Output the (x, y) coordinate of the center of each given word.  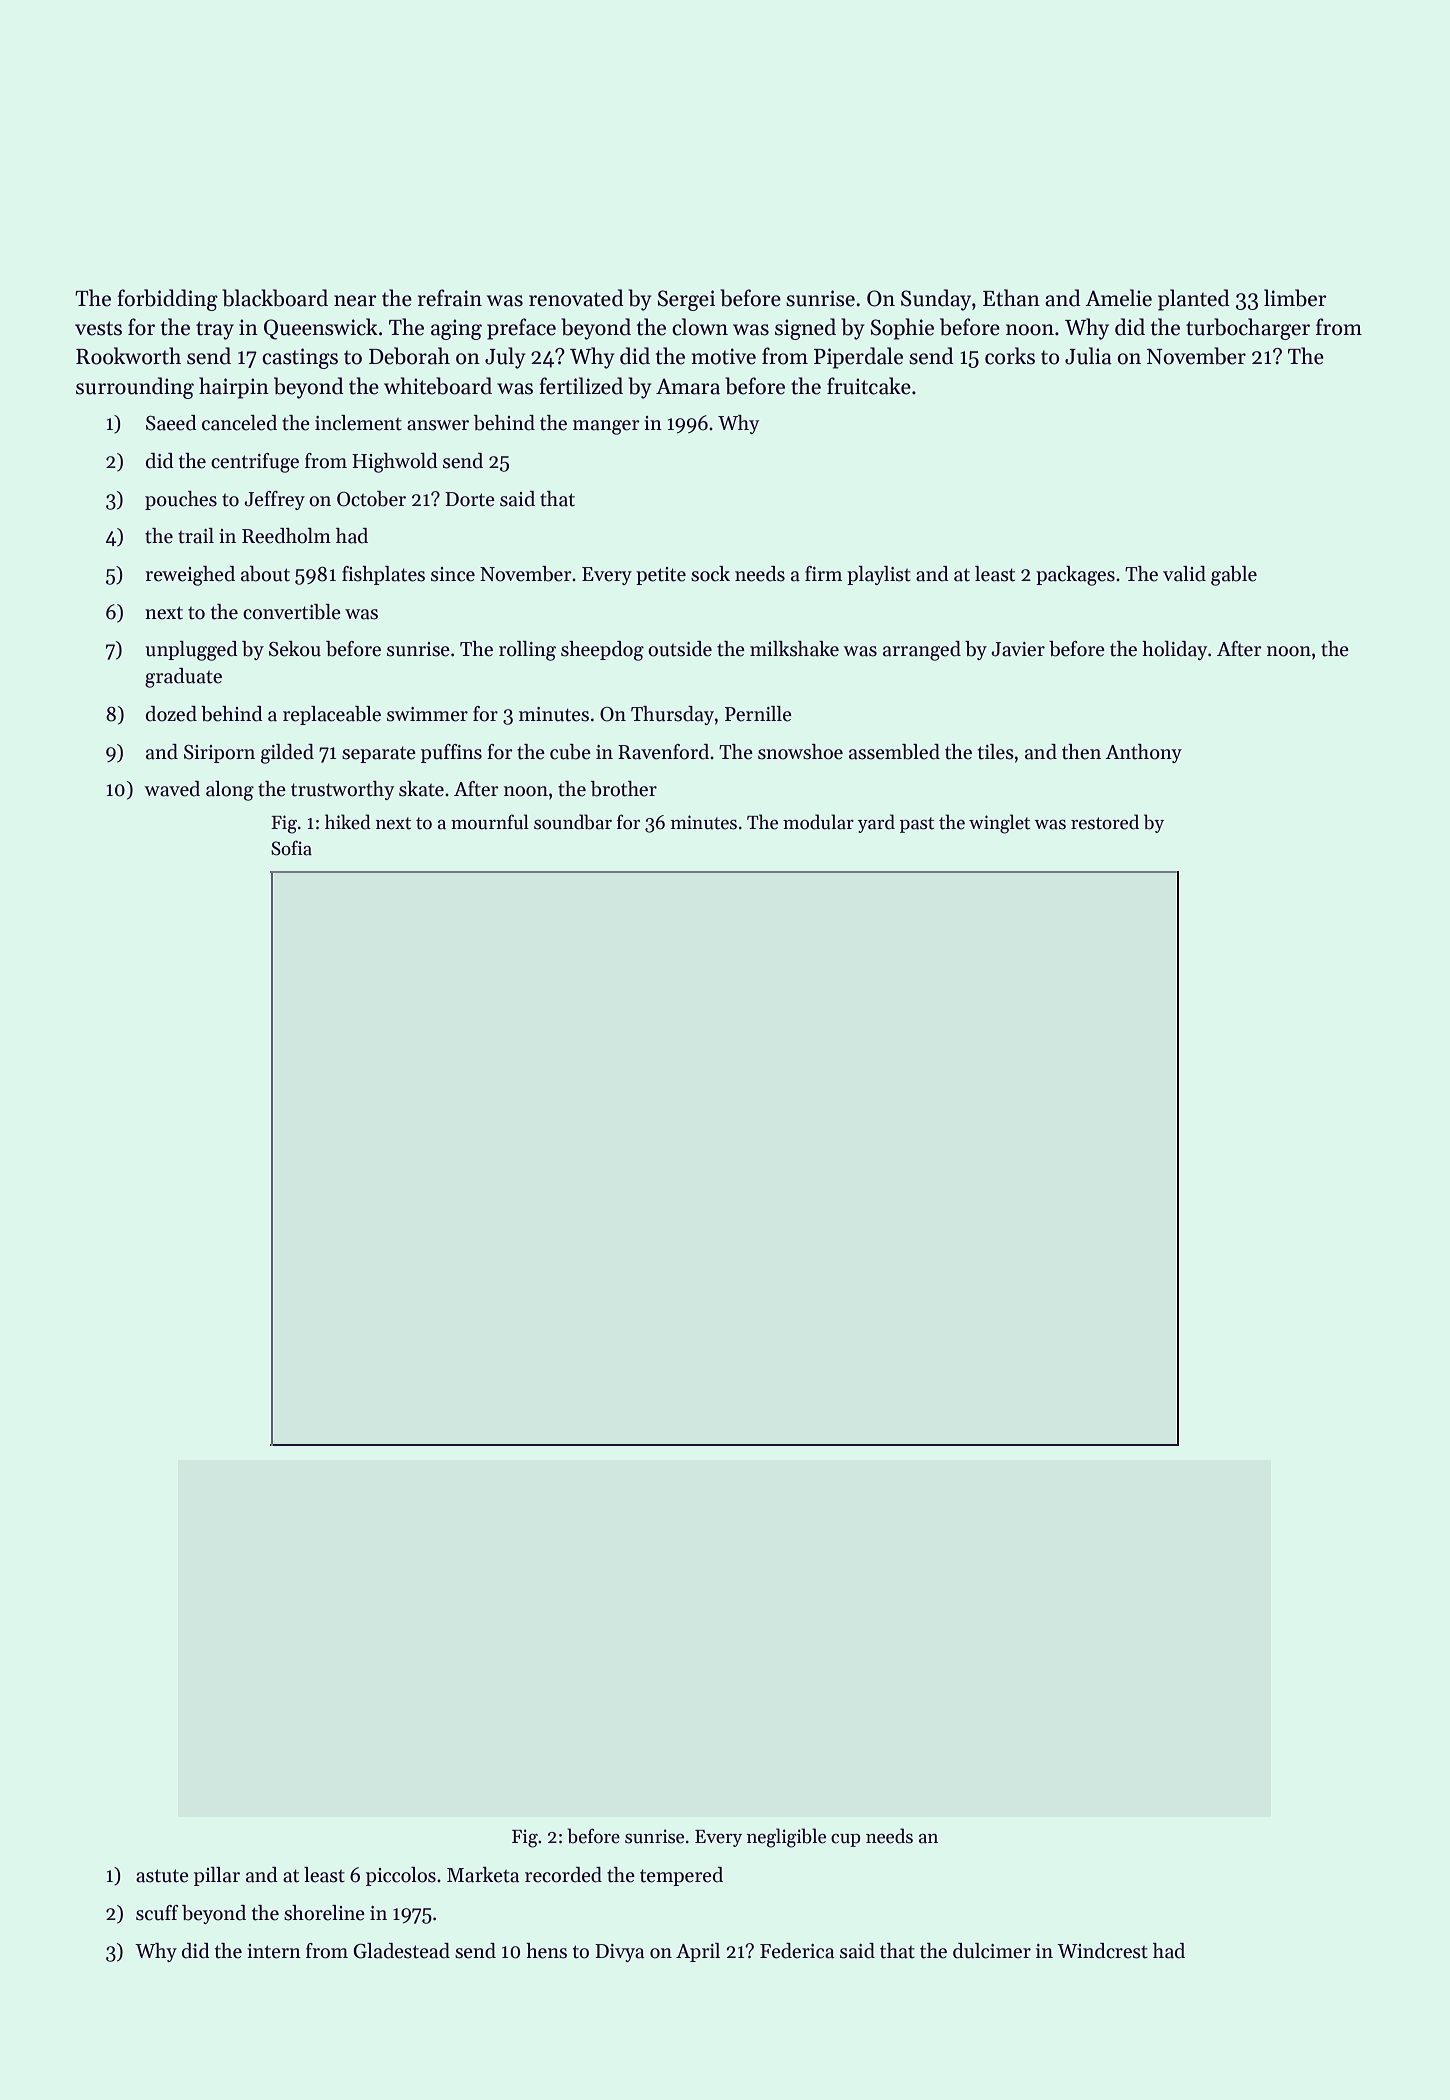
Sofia (291, 848)
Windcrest (1102, 1951)
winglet (999, 824)
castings (300, 358)
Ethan (1011, 298)
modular (818, 822)
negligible (786, 1838)
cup (846, 1840)
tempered (681, 1876)
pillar (217, 1876)
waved (172, 789)
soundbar (573, 822)
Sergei (686, 300)
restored (1105, 822)
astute (162, 1876)
